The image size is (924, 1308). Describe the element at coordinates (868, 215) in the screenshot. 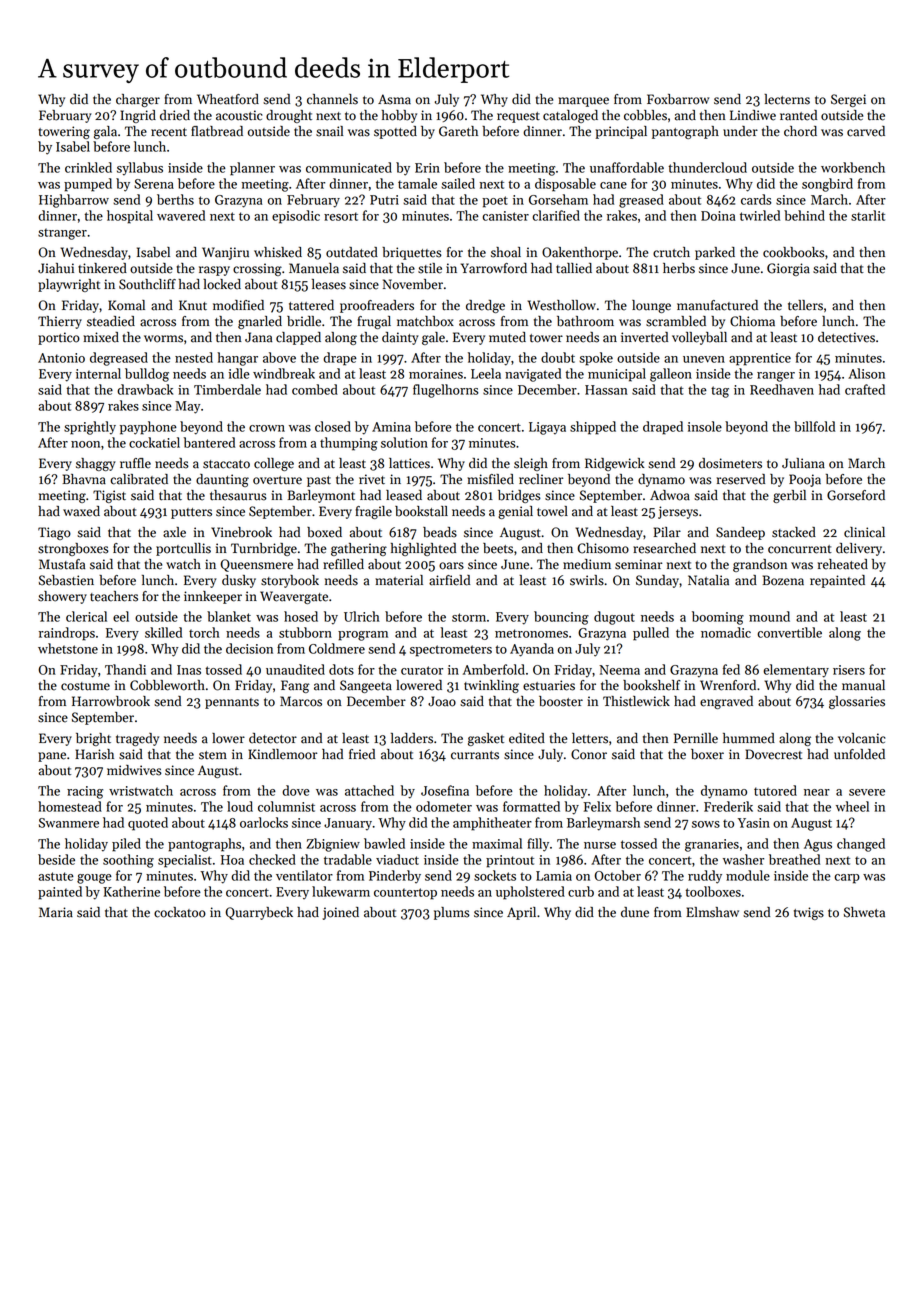

I see `starlit` at that location.
